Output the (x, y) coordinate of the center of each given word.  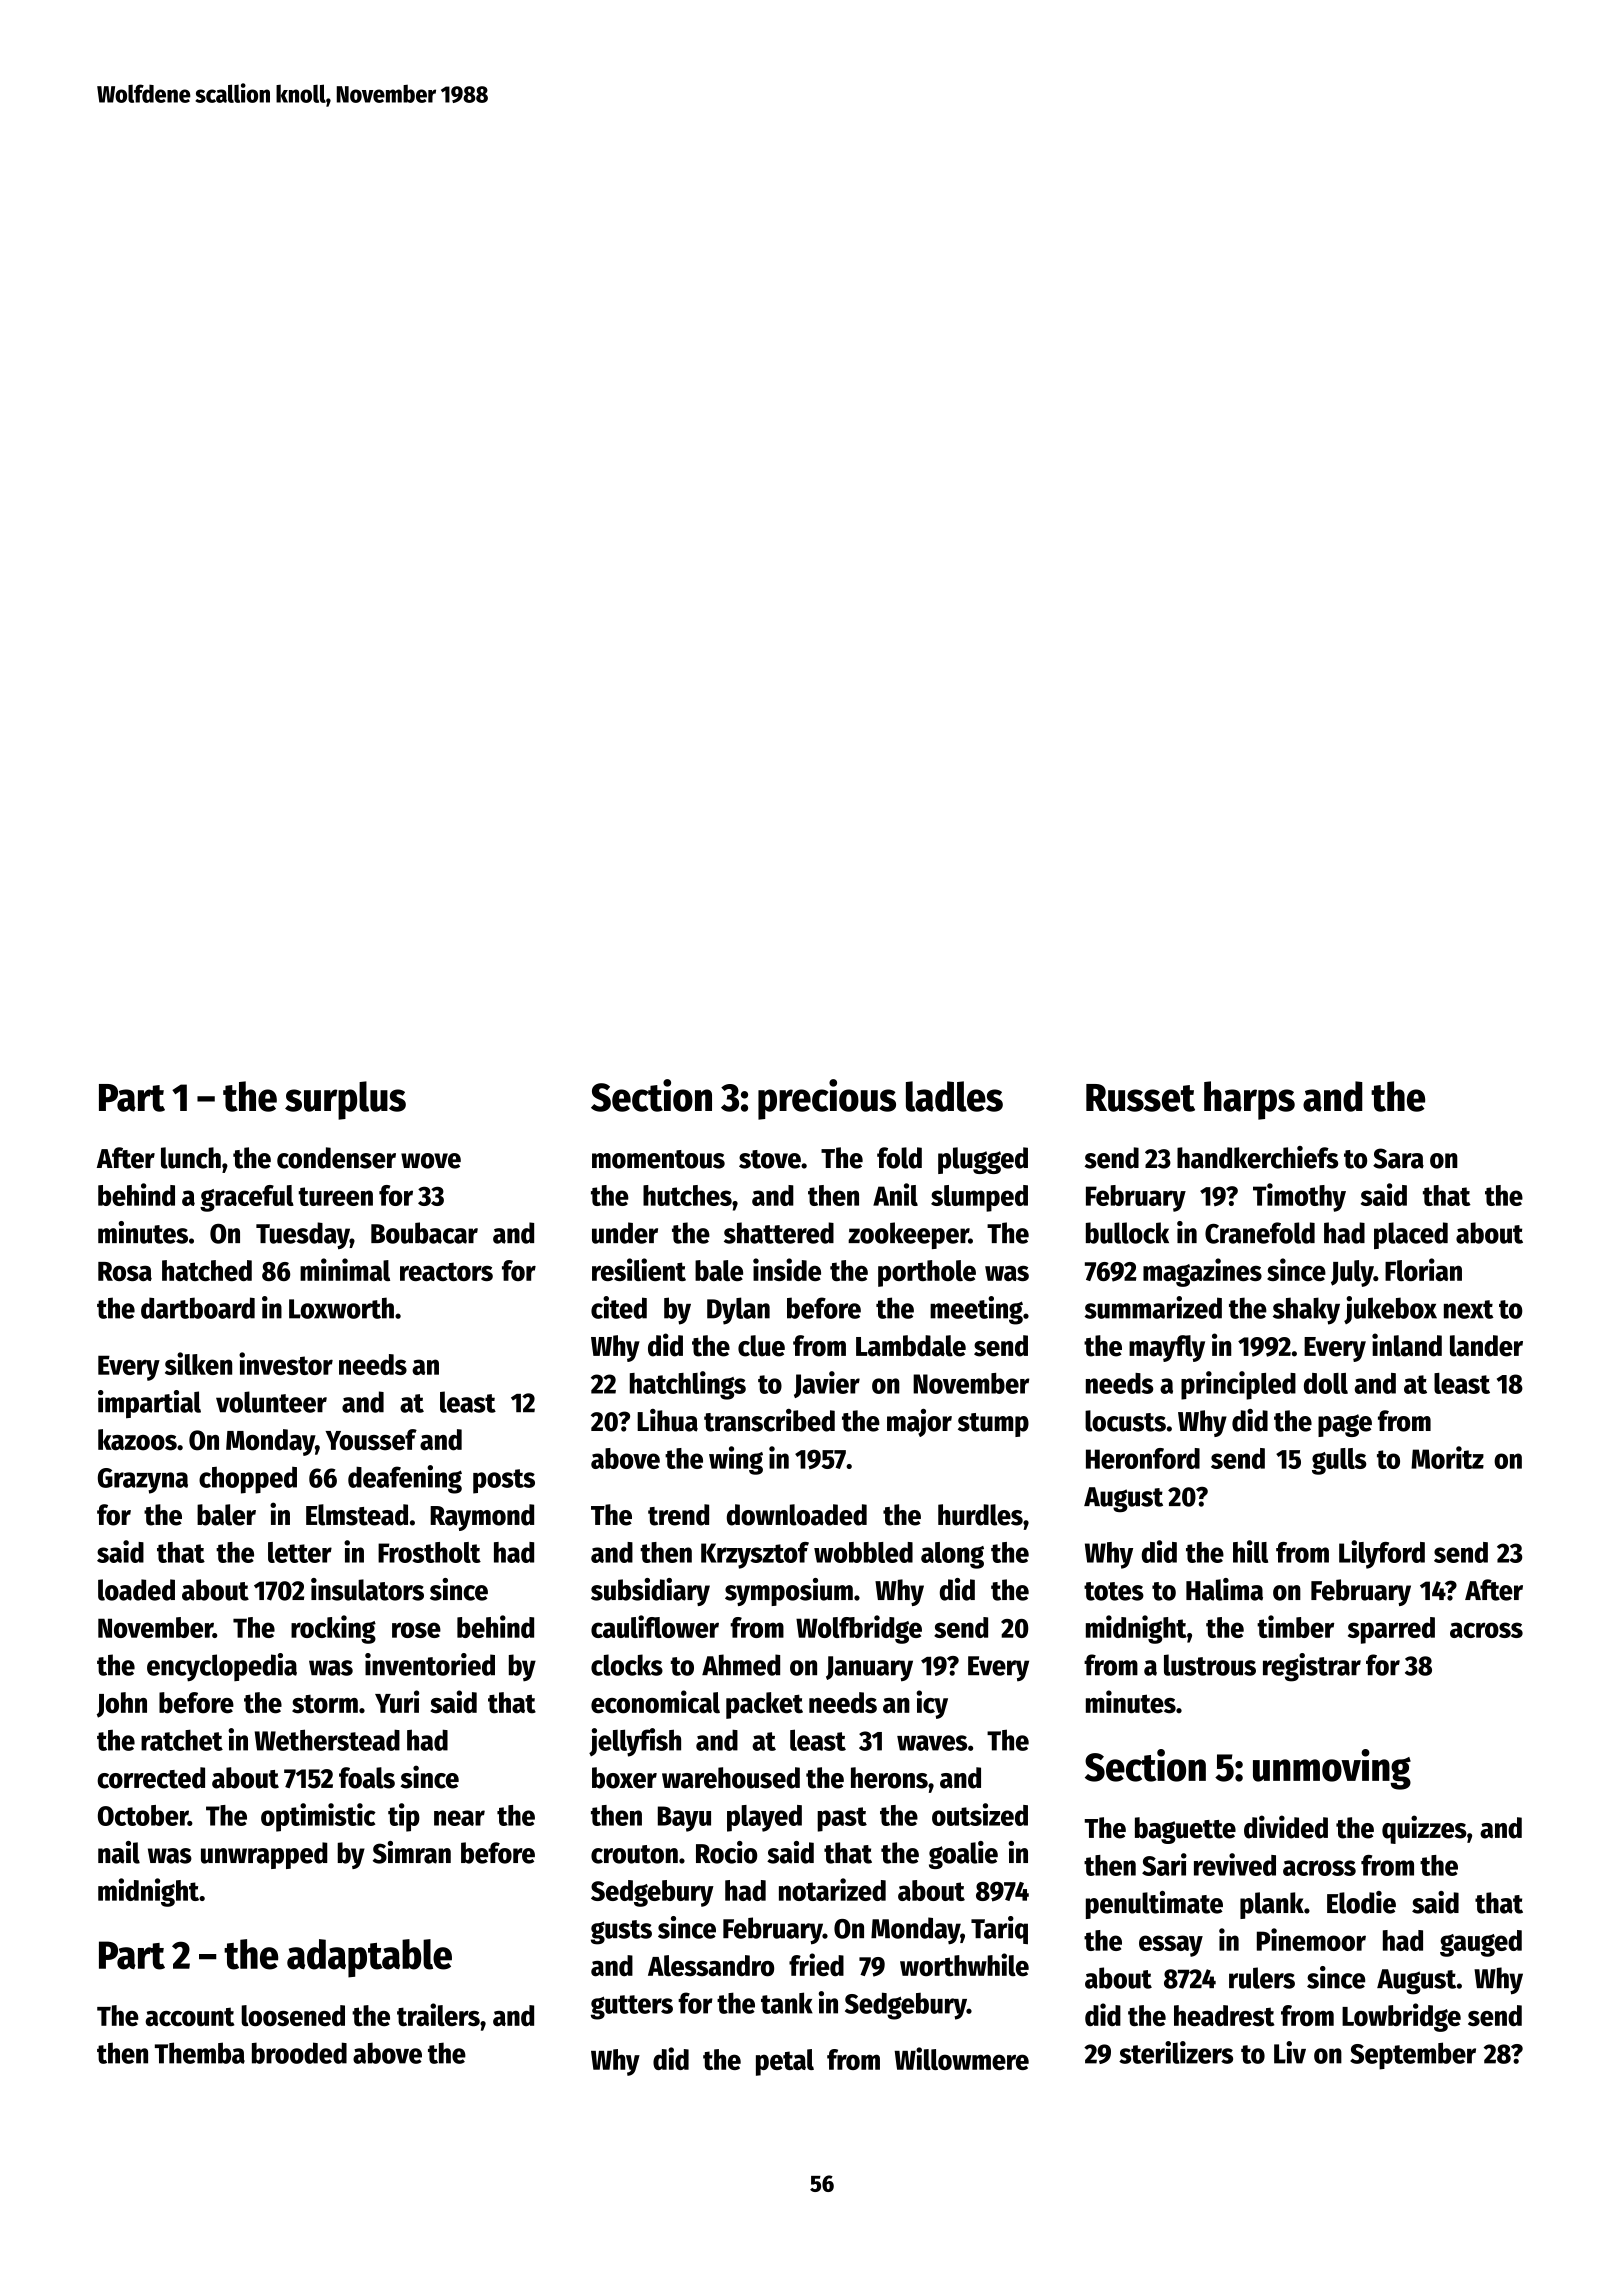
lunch (191, 1158)
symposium (789, 1592)
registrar (1312, 1667)
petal (785, 2062)
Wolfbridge (859, 1629)
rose (416, 1630)
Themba (200, 2053)
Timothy (1299, 1197)
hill (1250, 1551)
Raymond (482, 1517)
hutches (687, 1195)
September (1413, 2056)
